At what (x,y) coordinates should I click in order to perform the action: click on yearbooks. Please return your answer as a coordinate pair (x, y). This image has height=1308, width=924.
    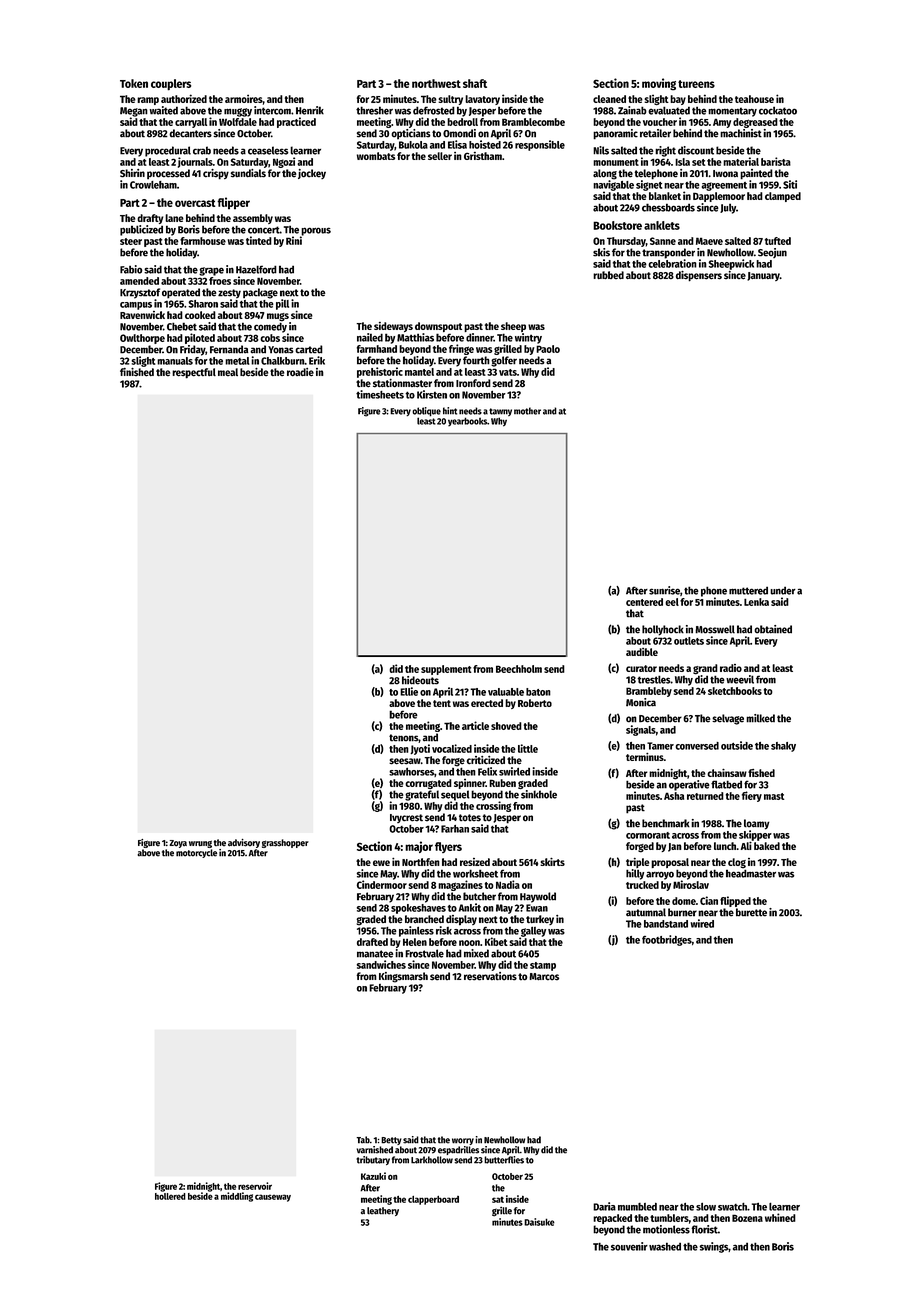
    Looking at the image, I should click on (467, 421).
